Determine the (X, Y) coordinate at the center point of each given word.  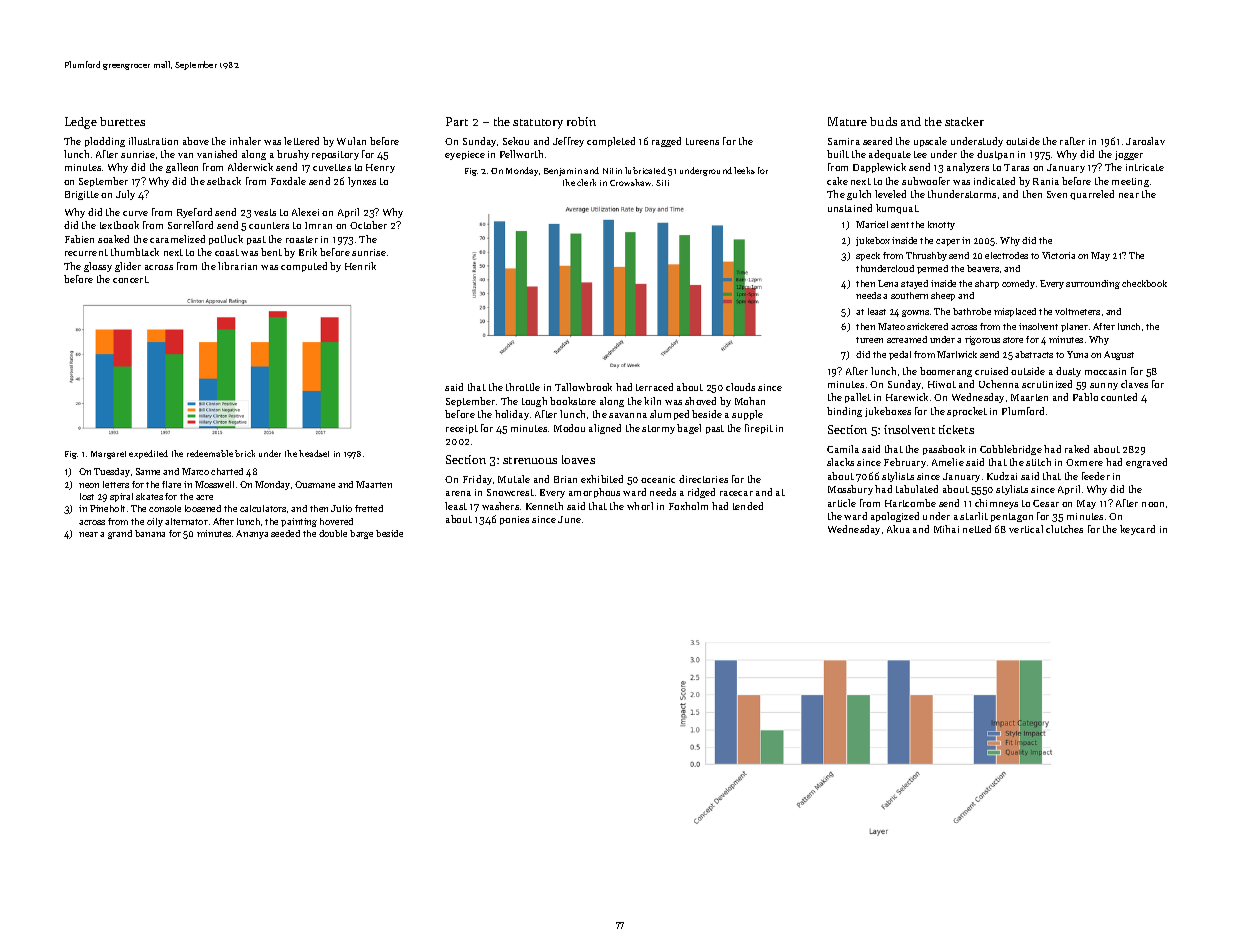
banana (150, 533)
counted (1119, 397)
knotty (941, 225)
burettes (122, 121)
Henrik (360, 266)
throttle (523, 387)
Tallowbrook (583, 387)
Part (457, 121)
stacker (964, 121)
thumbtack (135, 252)
